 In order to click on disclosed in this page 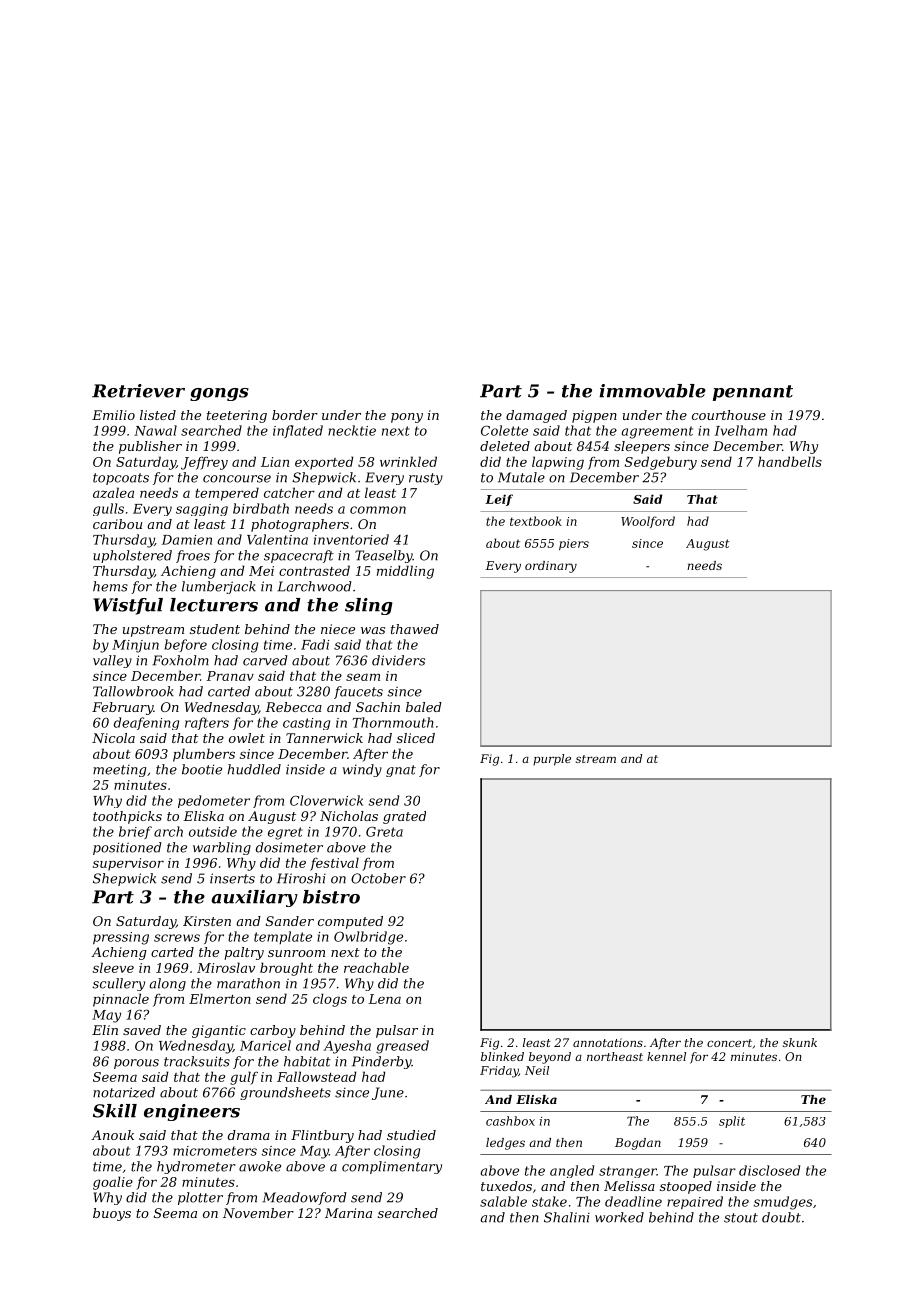, I will do `click(769, 1170)`.
